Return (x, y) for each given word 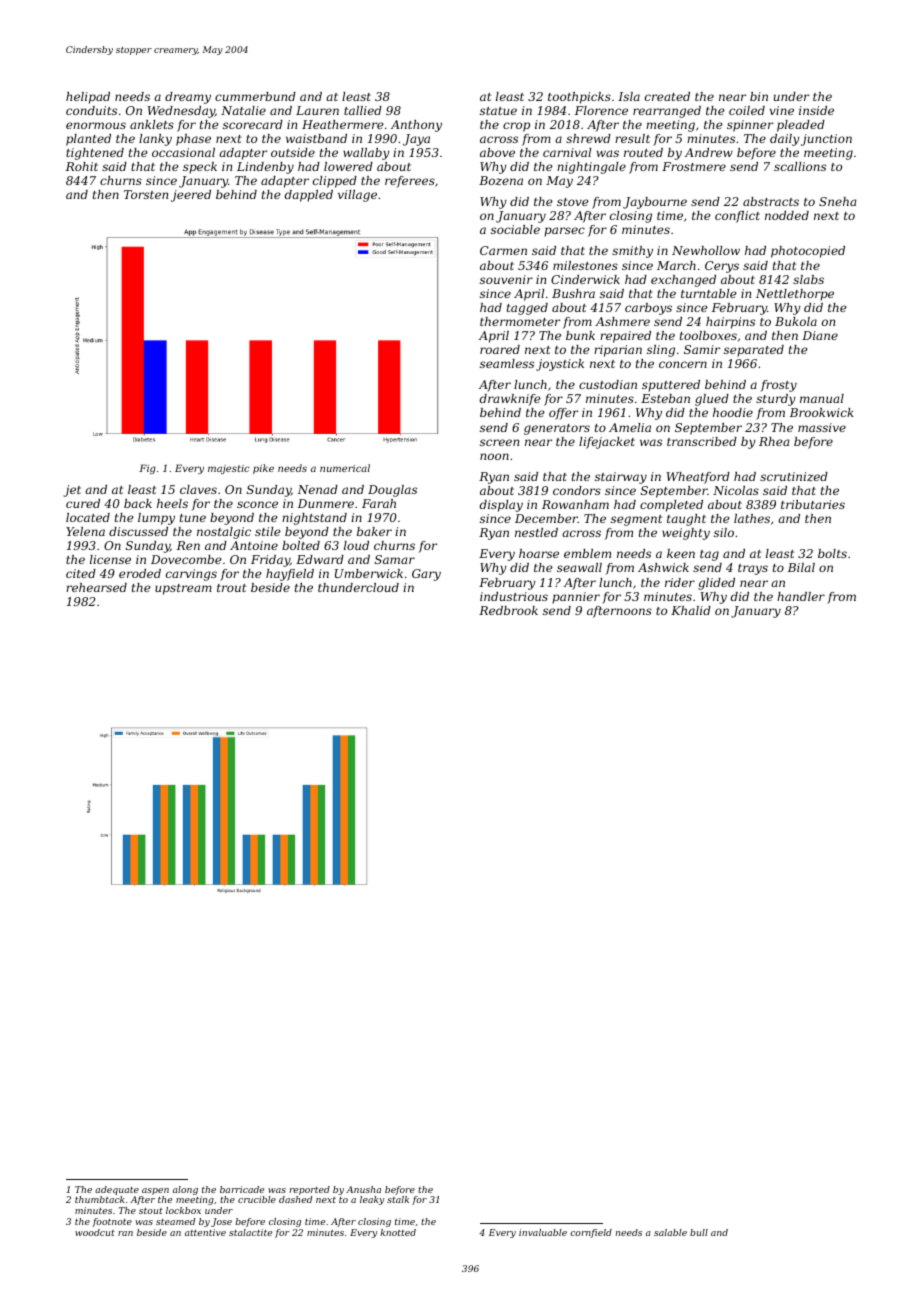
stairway (621, 478)
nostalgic (224, 533)
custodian (608, 384)
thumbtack (100, 1199)
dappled (309, 196)
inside (816, 110)
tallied (363, 110)
